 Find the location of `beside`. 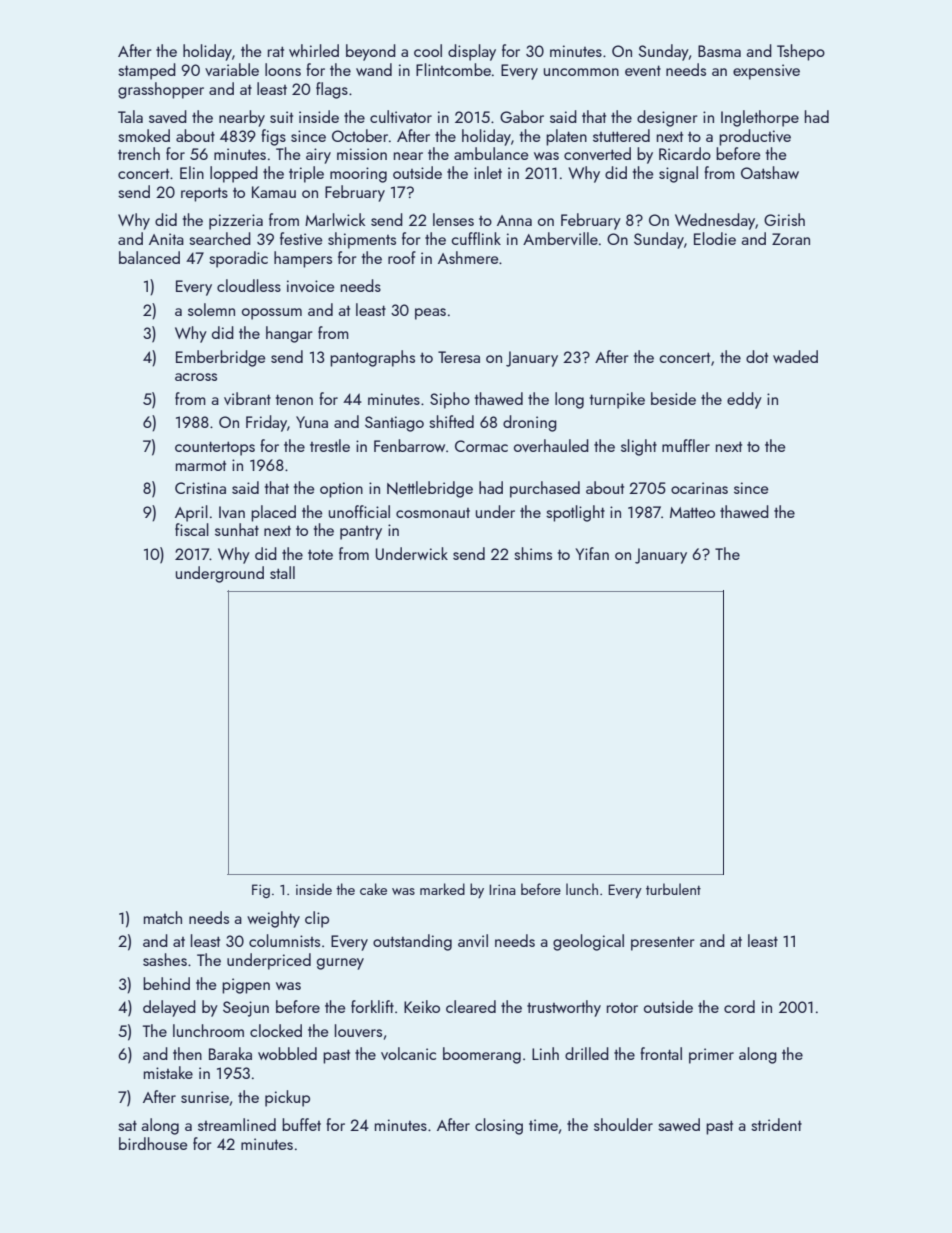

beside is located at coordinates (673, 398).
